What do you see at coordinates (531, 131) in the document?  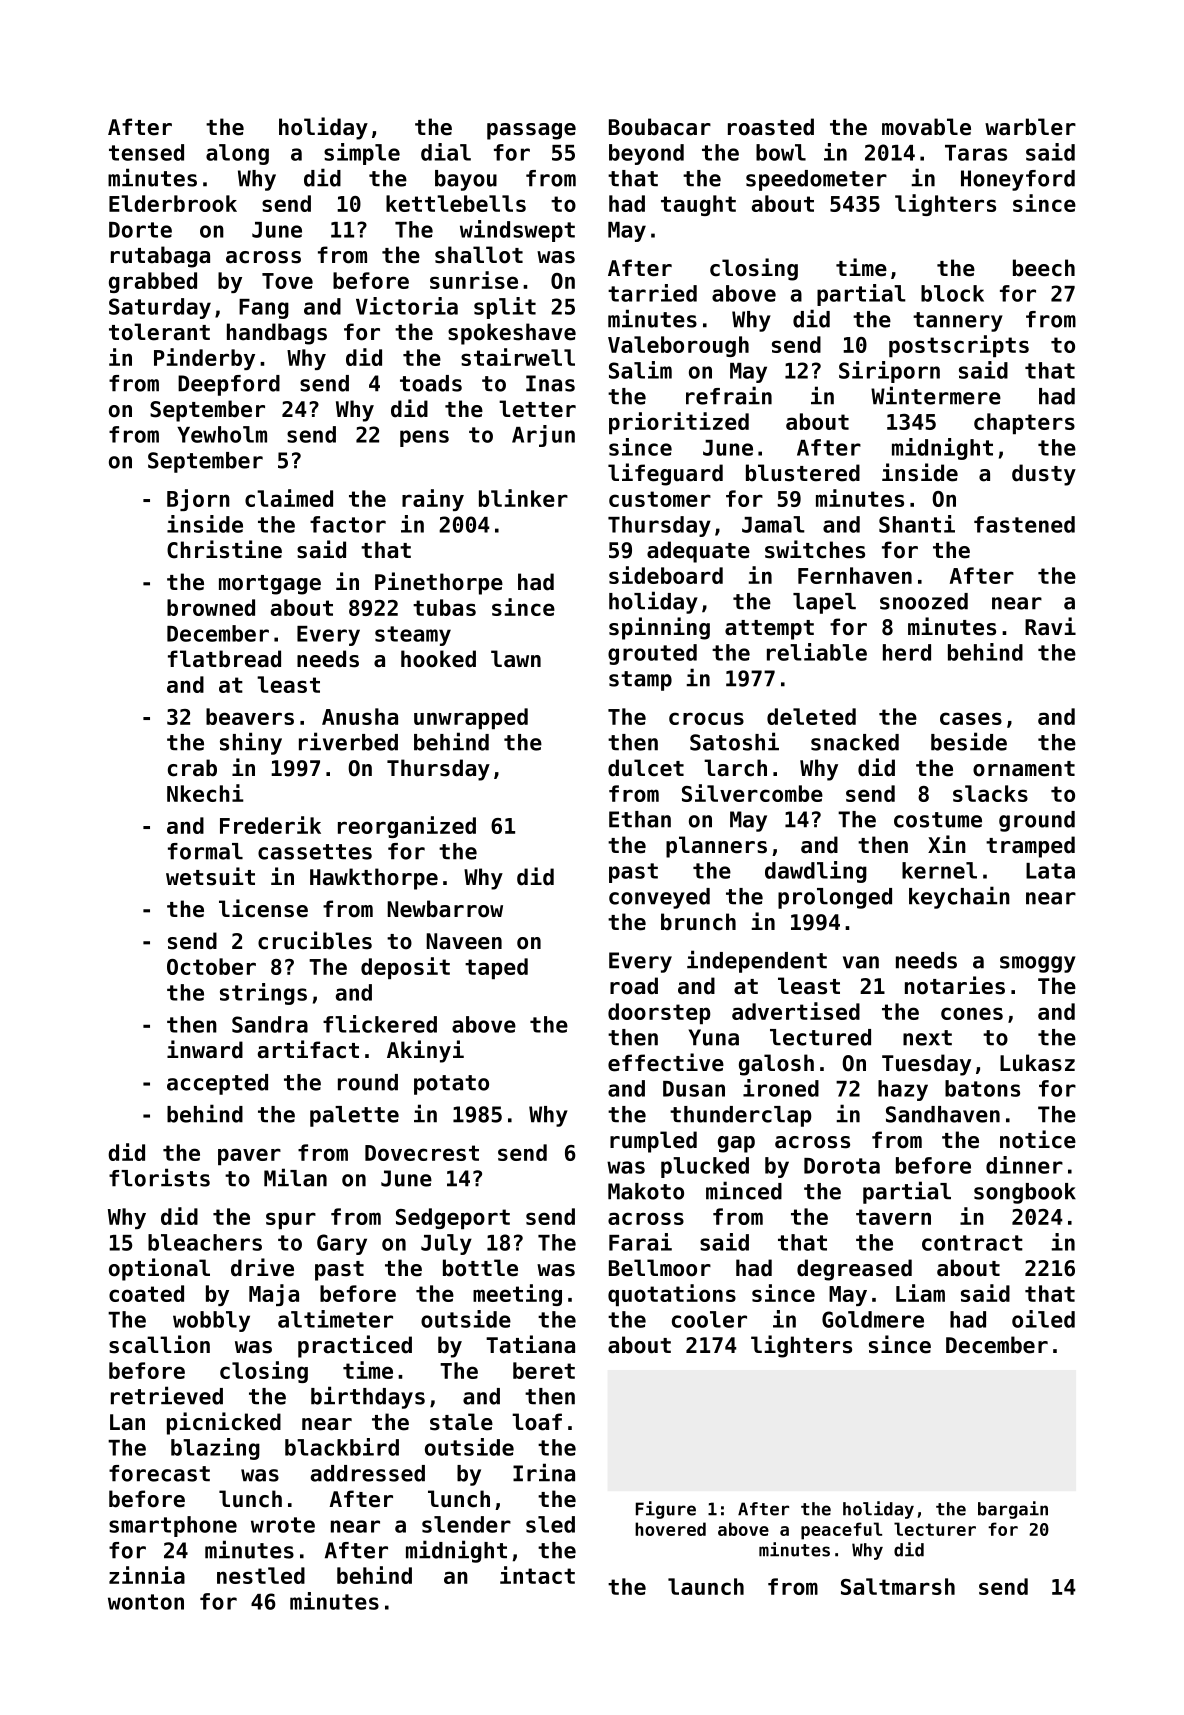 I see `passage` at bounding box center [531, 131].
